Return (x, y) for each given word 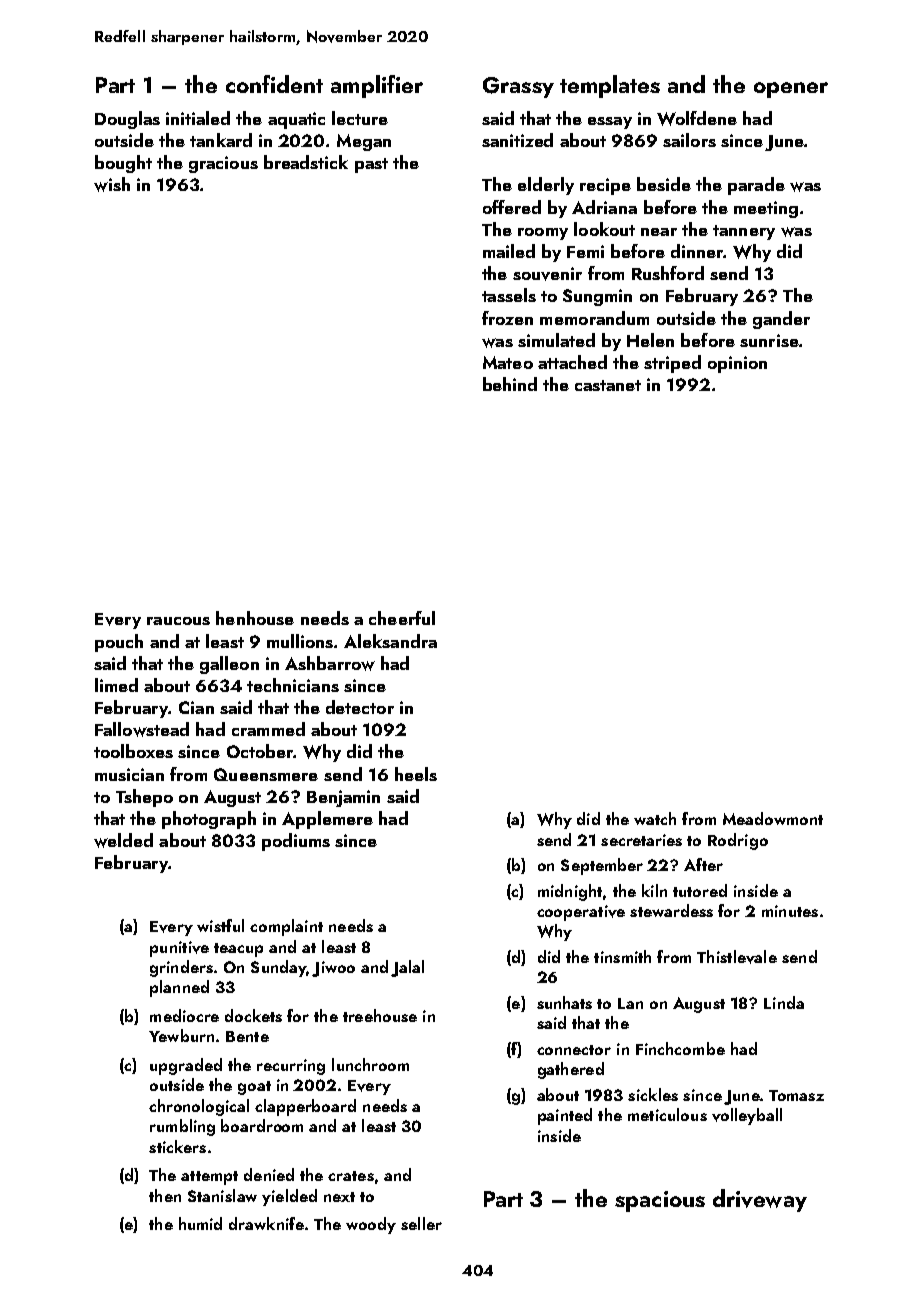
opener (791, 90)
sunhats (564, 1002)
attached (572, 362)
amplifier (377, 86)
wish (112, 184)
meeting (766, 209)
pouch (119, 643)
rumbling (182, 1127)
